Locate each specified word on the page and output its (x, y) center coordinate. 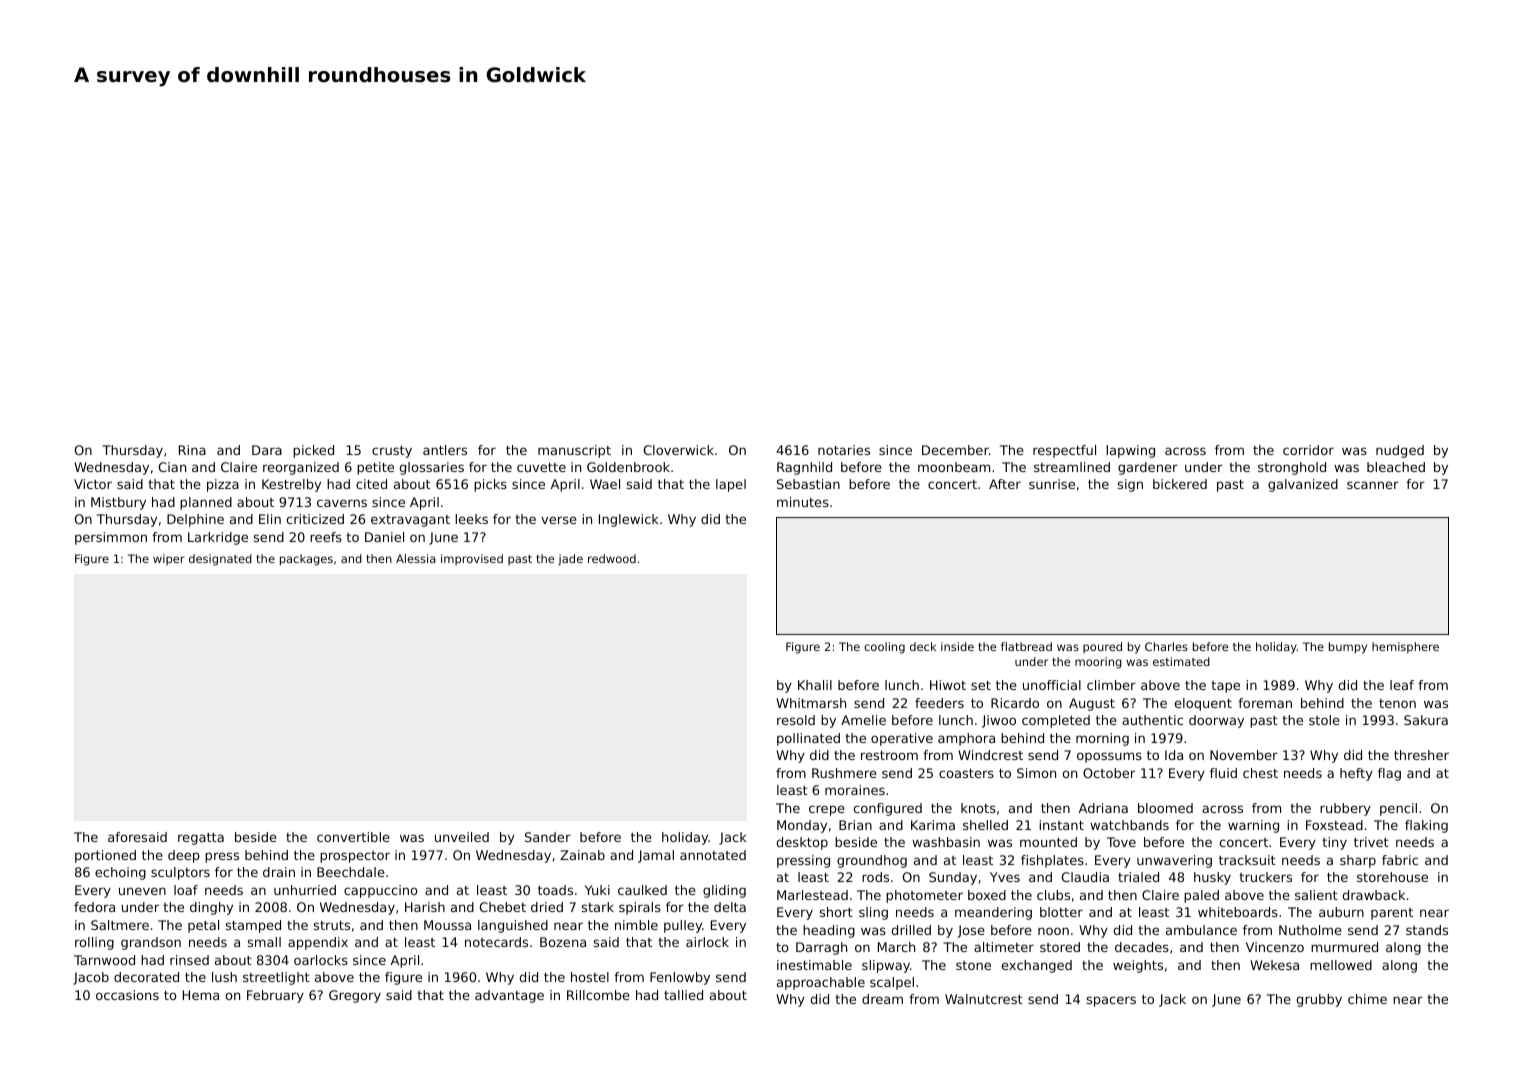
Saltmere (120, 925)
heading (829, 931)
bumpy (1348, 648)
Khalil (815, 685)
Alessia (416, 558)
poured (1102, 647)
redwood (612, 558)
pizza (223, 485)
